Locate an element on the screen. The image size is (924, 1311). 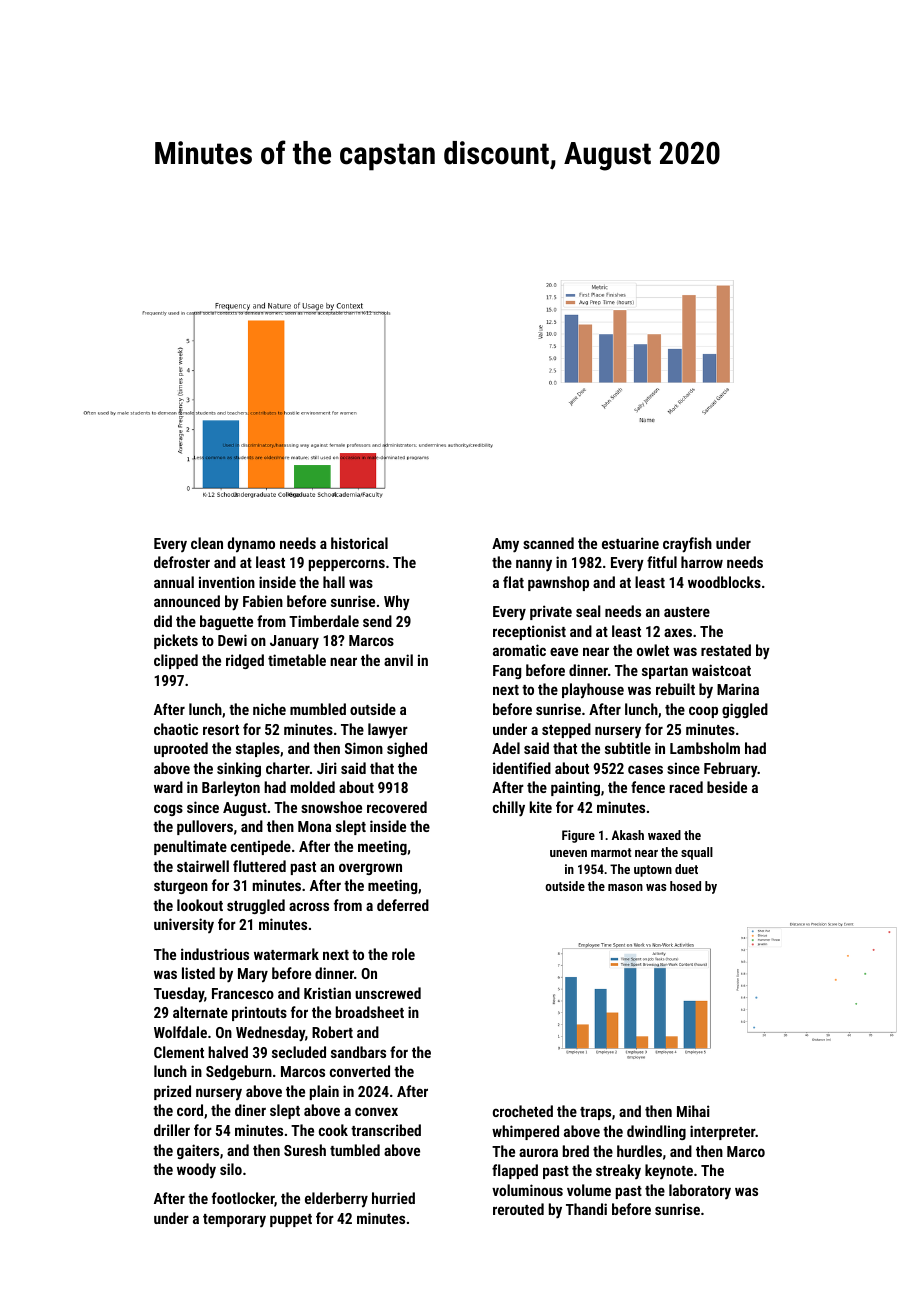
deferred is located at coordinates (403, 905).
